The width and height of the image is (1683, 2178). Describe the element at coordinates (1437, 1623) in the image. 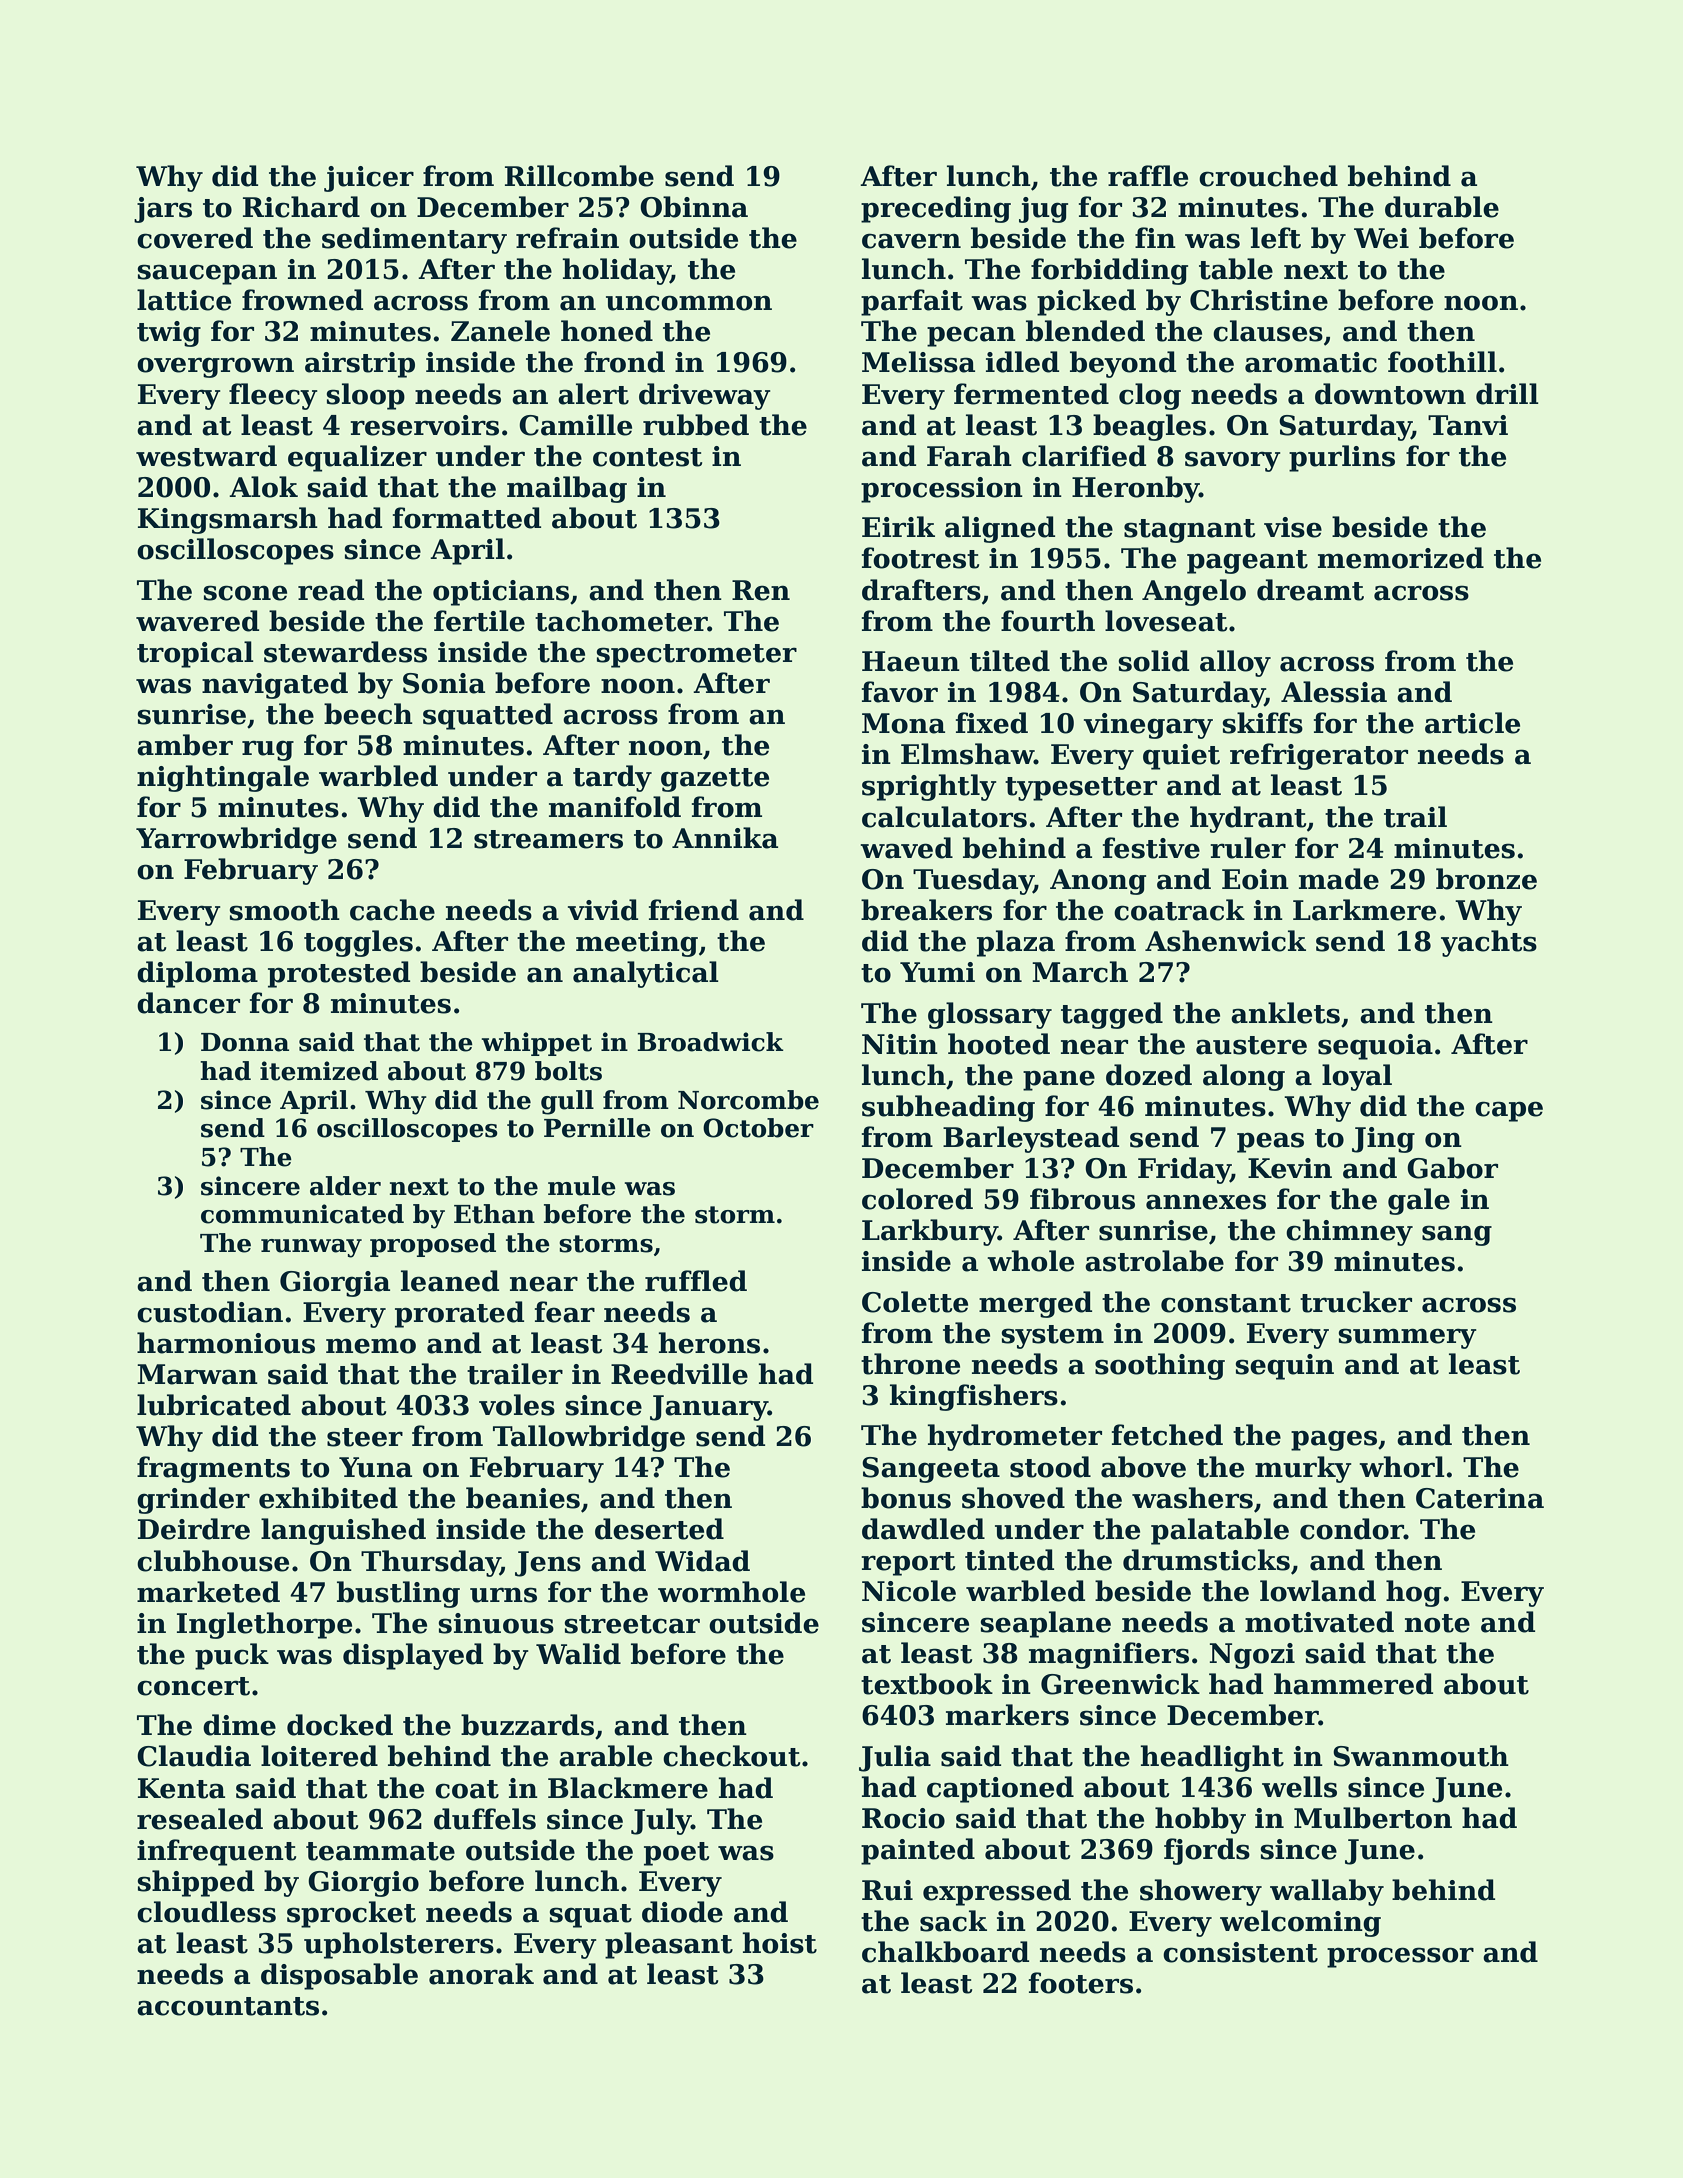

I see `note` at that location.
